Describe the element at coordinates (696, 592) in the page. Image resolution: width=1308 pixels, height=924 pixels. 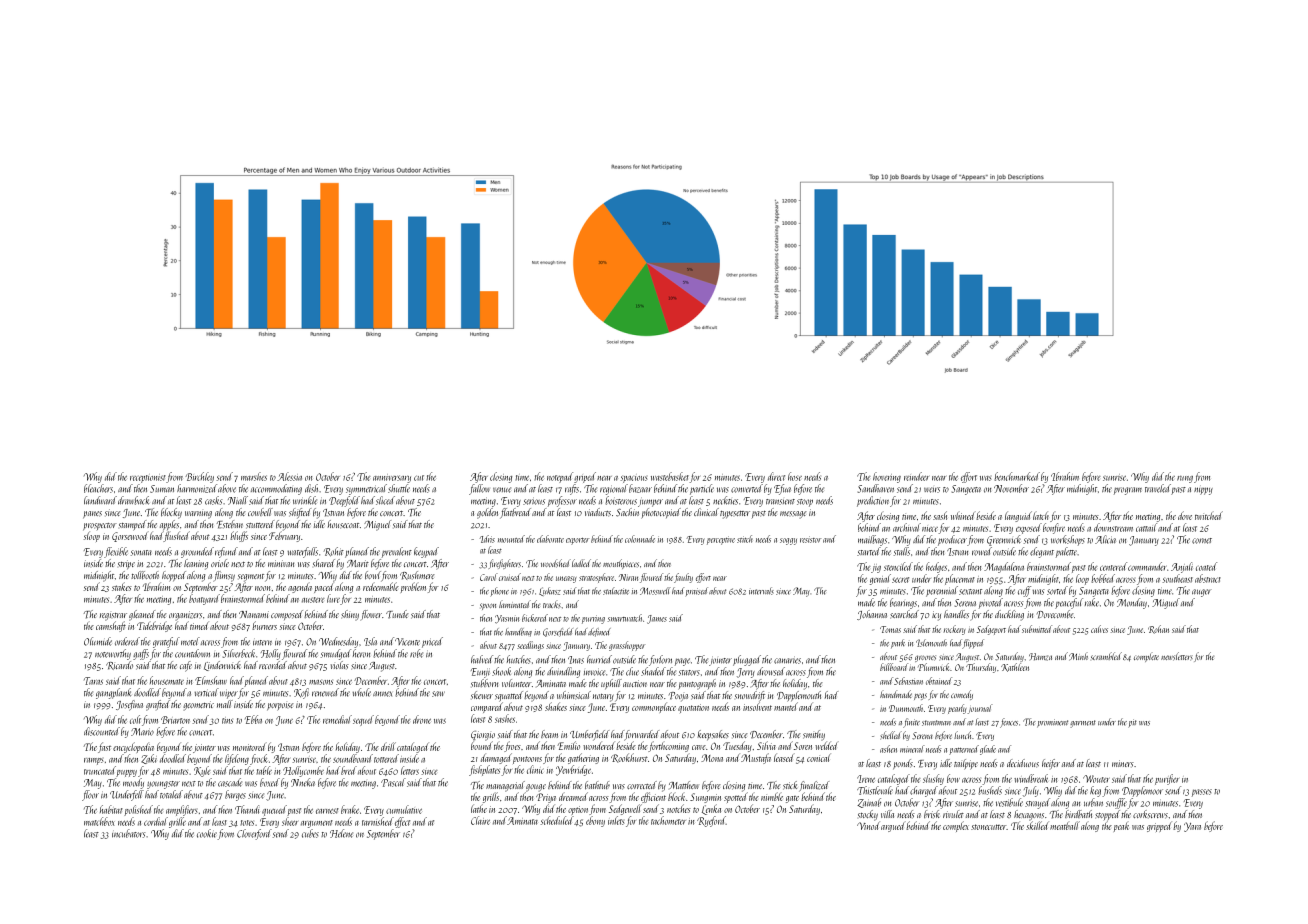
I see `praised` at that location.
